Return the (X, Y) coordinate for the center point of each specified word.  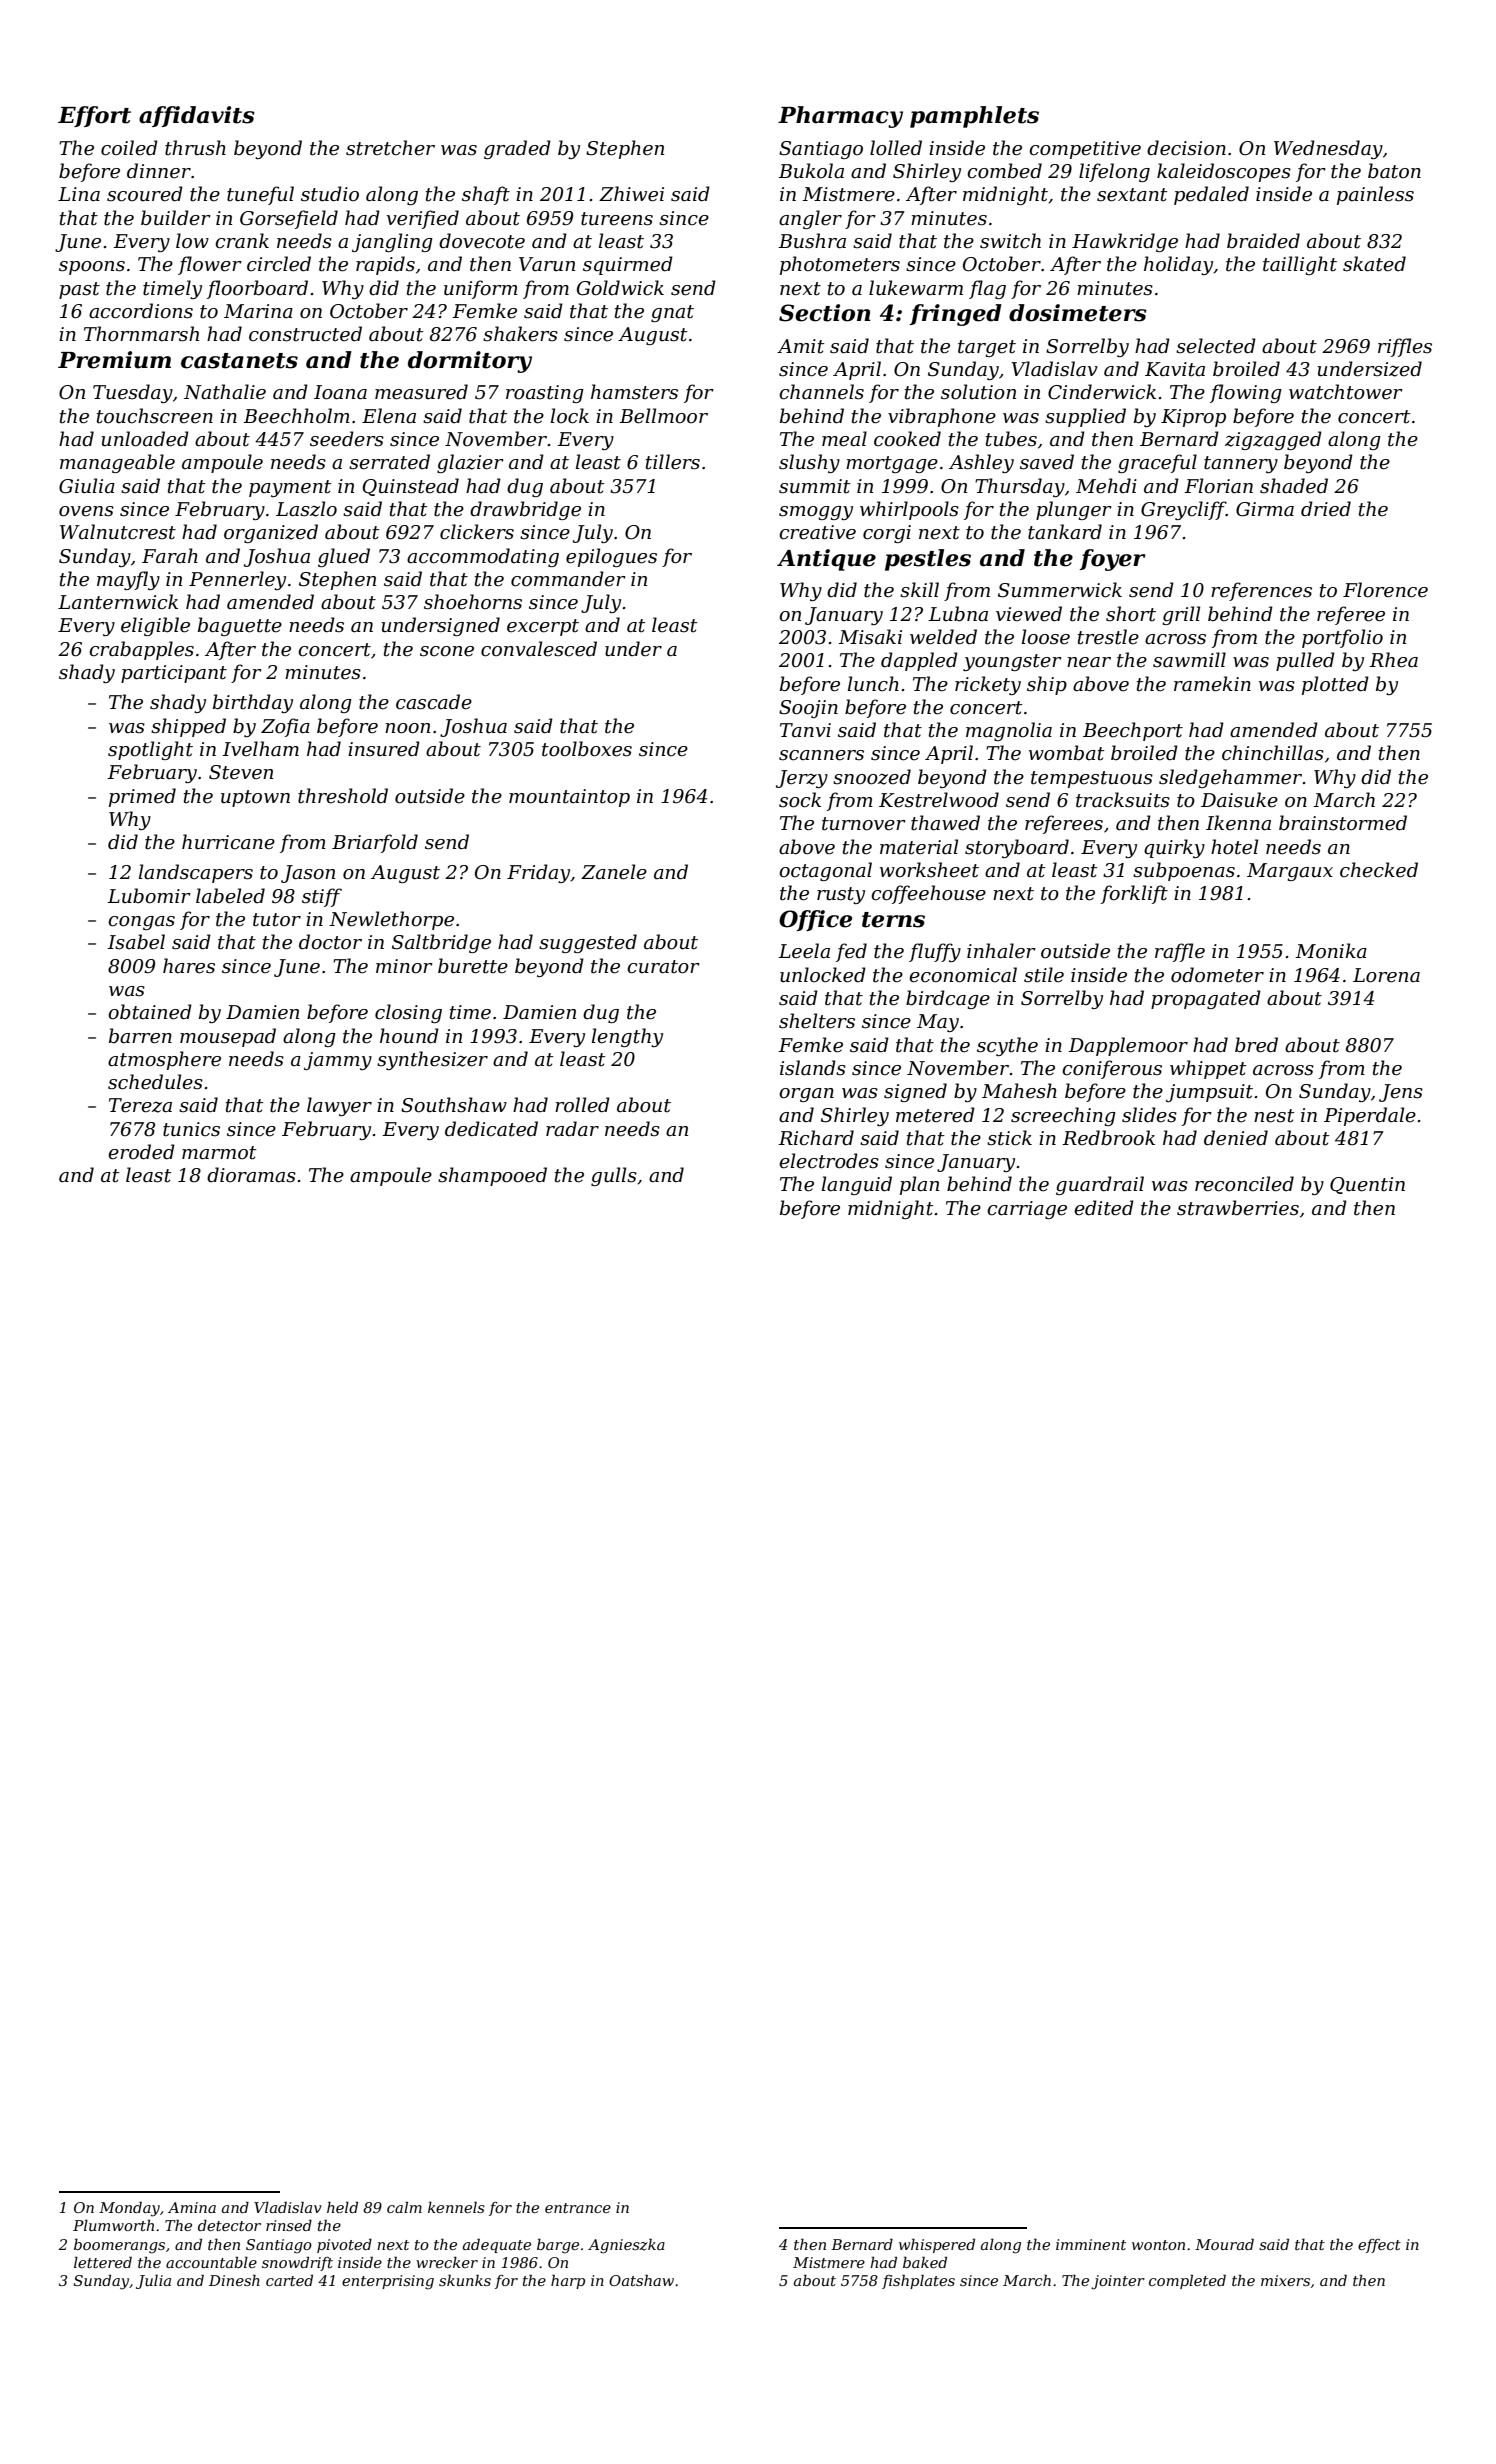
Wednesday (1328, 149)
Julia (153, 2281)
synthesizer (432, 1060)
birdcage (948, 999)
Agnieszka (626, 2246)
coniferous (1112, 1069)
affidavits (197, 116)
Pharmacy (840, 117)
